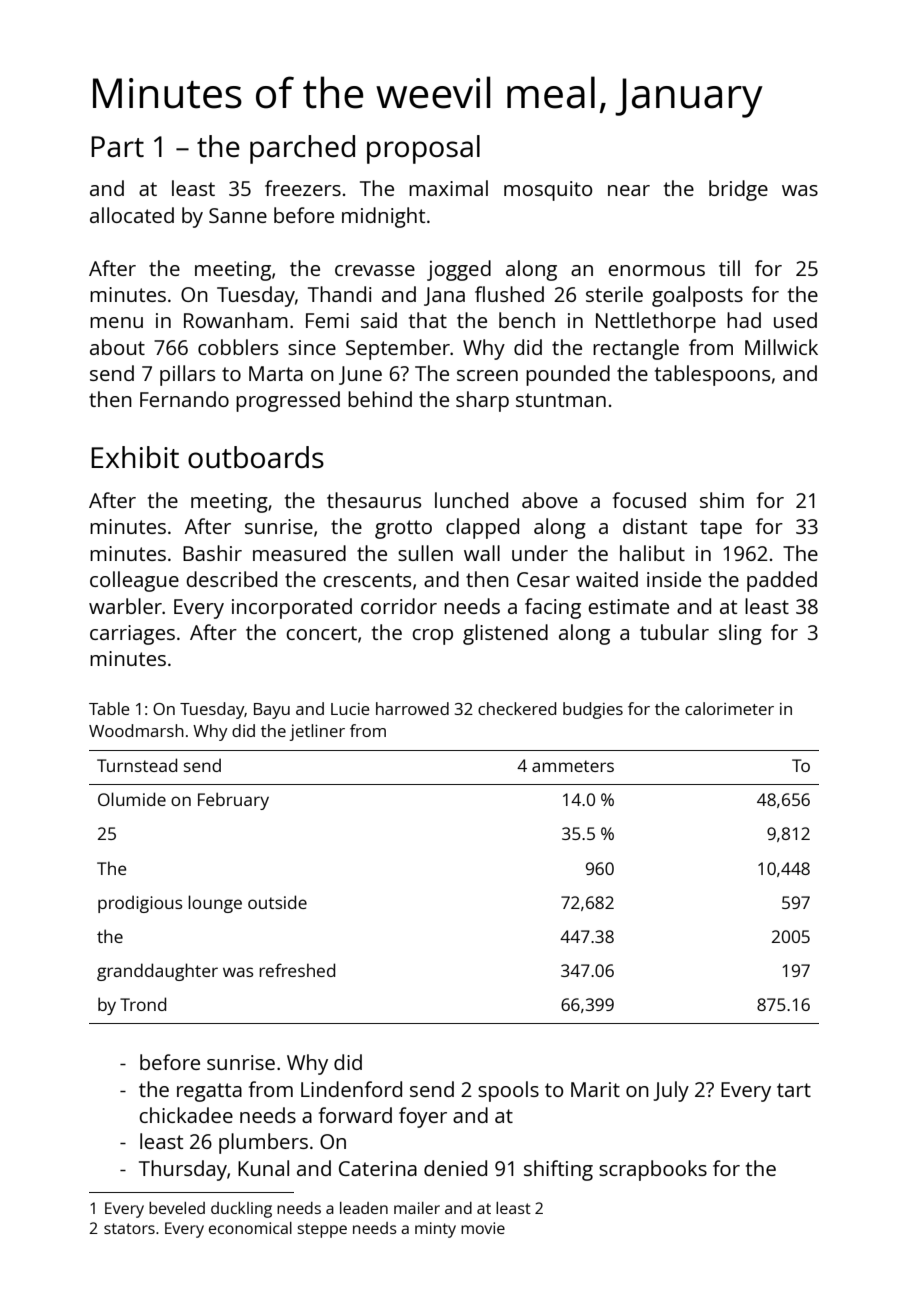 The image size is (908, 1316). What do you see at coordinates (573, 766) in the page?
I see `ammeters` at bounding box center [573, 766].
